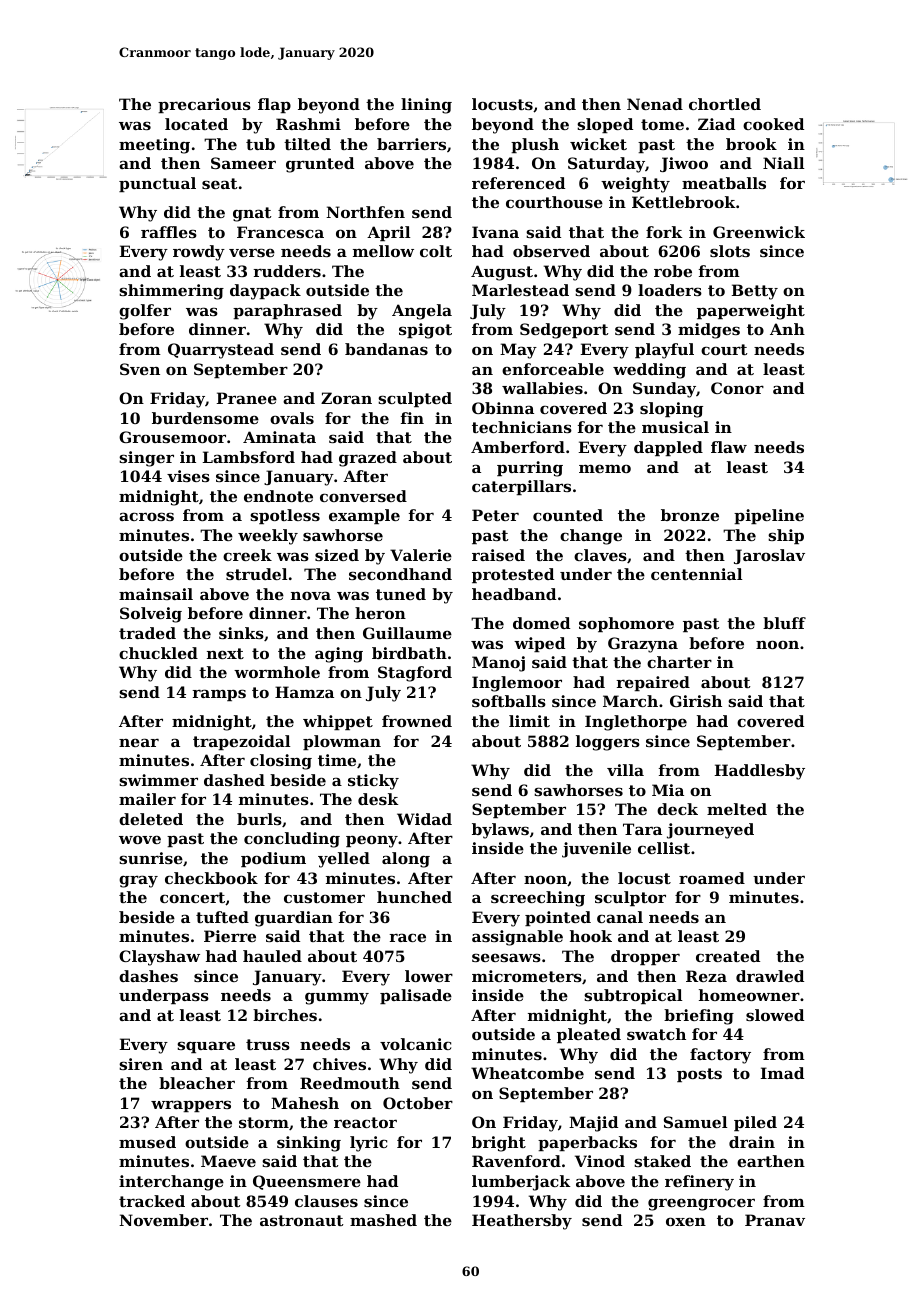  I want to click on tracked, so click(152, 1201).
